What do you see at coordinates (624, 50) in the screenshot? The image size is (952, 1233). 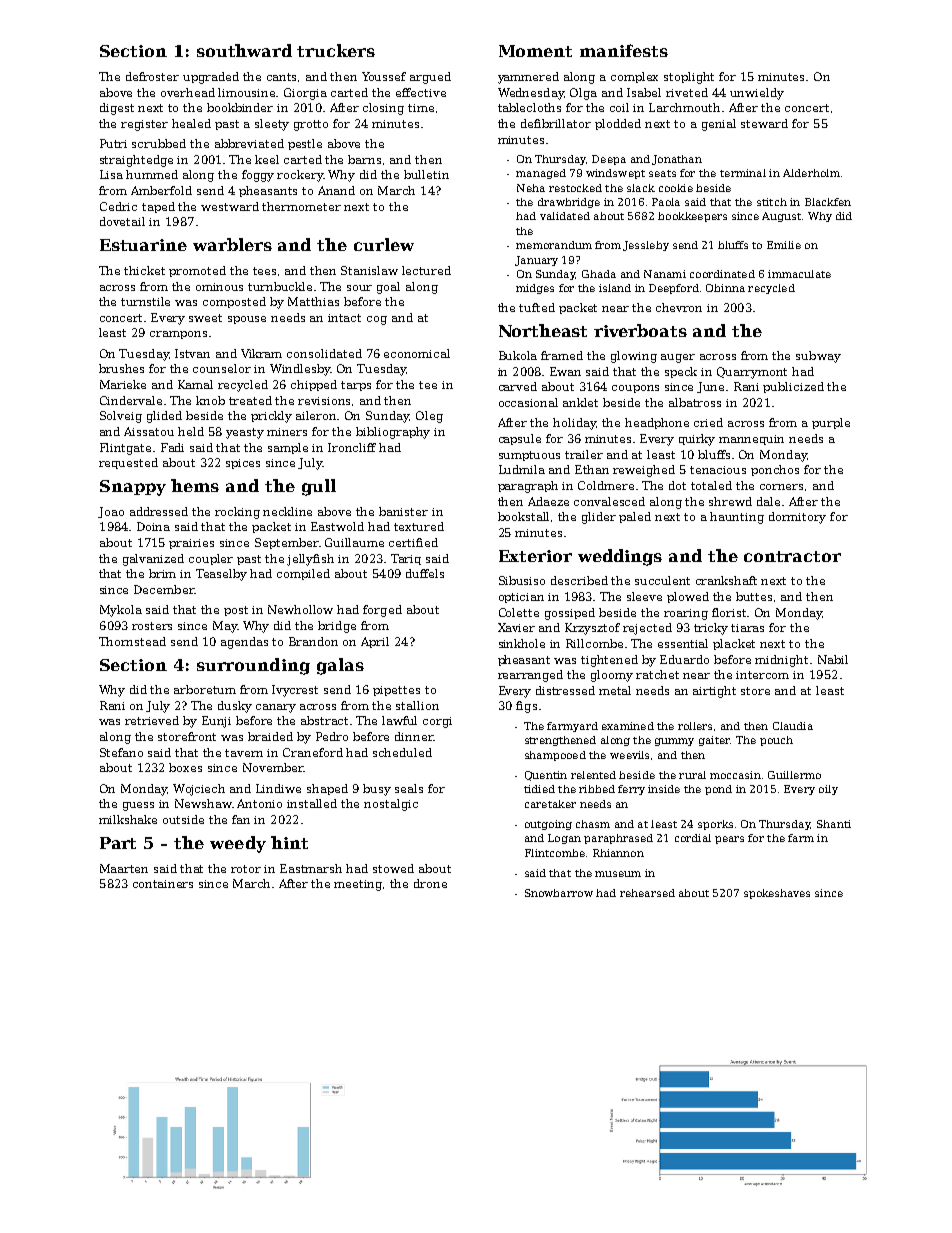 I see `manifests` at bounding box center [624, 50].
